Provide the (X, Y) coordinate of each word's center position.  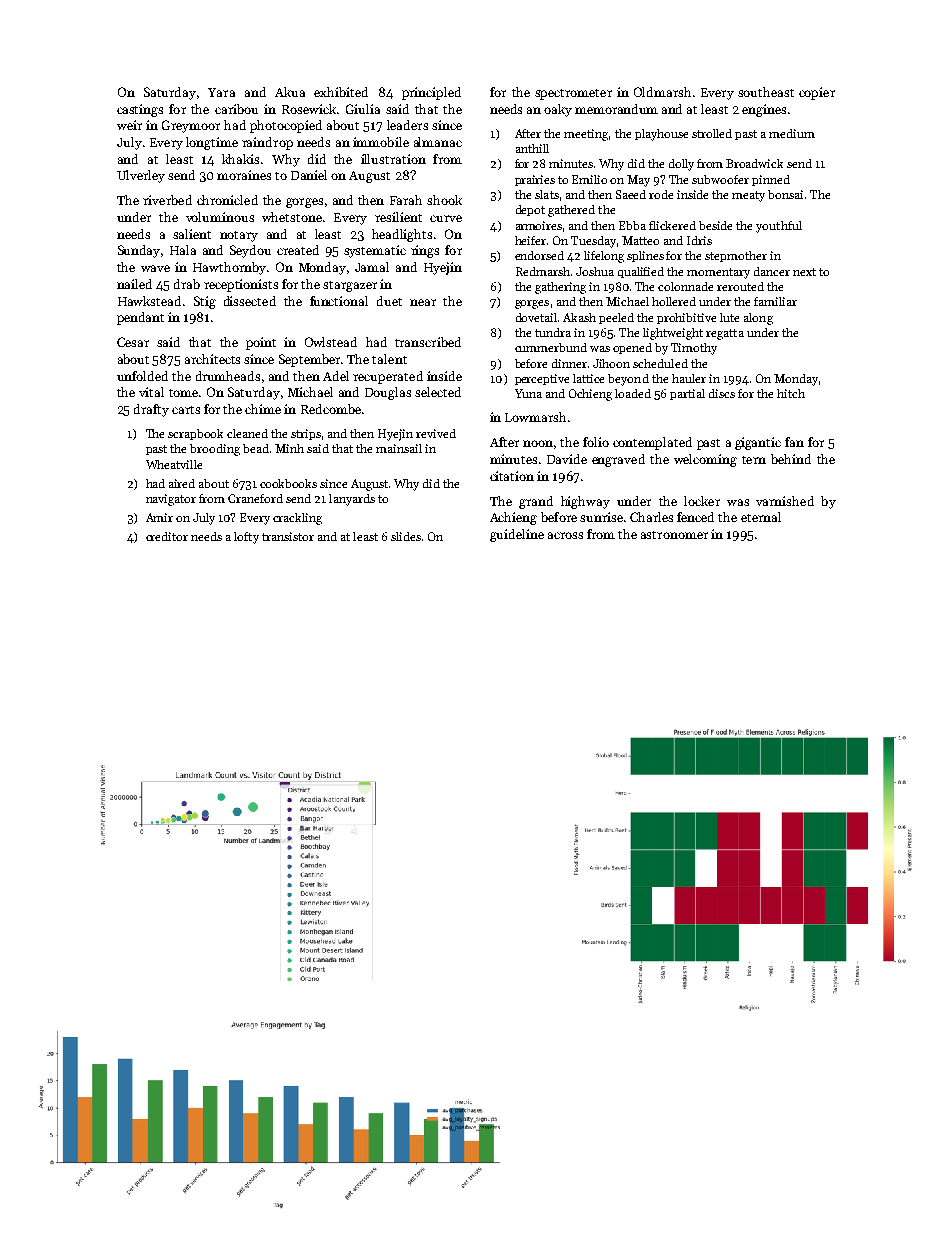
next (804, 272)
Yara (221, 92)
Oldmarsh (662, 92)
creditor (167, 536)
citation (512, 476)
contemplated (652, 443)
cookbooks (288, 483)
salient (192, 234)
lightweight (673, 334)
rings (425, 251)
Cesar (133, 342)
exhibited (341, 92)
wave (155, 268)
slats (547, 194)
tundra (553, 332)
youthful (779, 227)
